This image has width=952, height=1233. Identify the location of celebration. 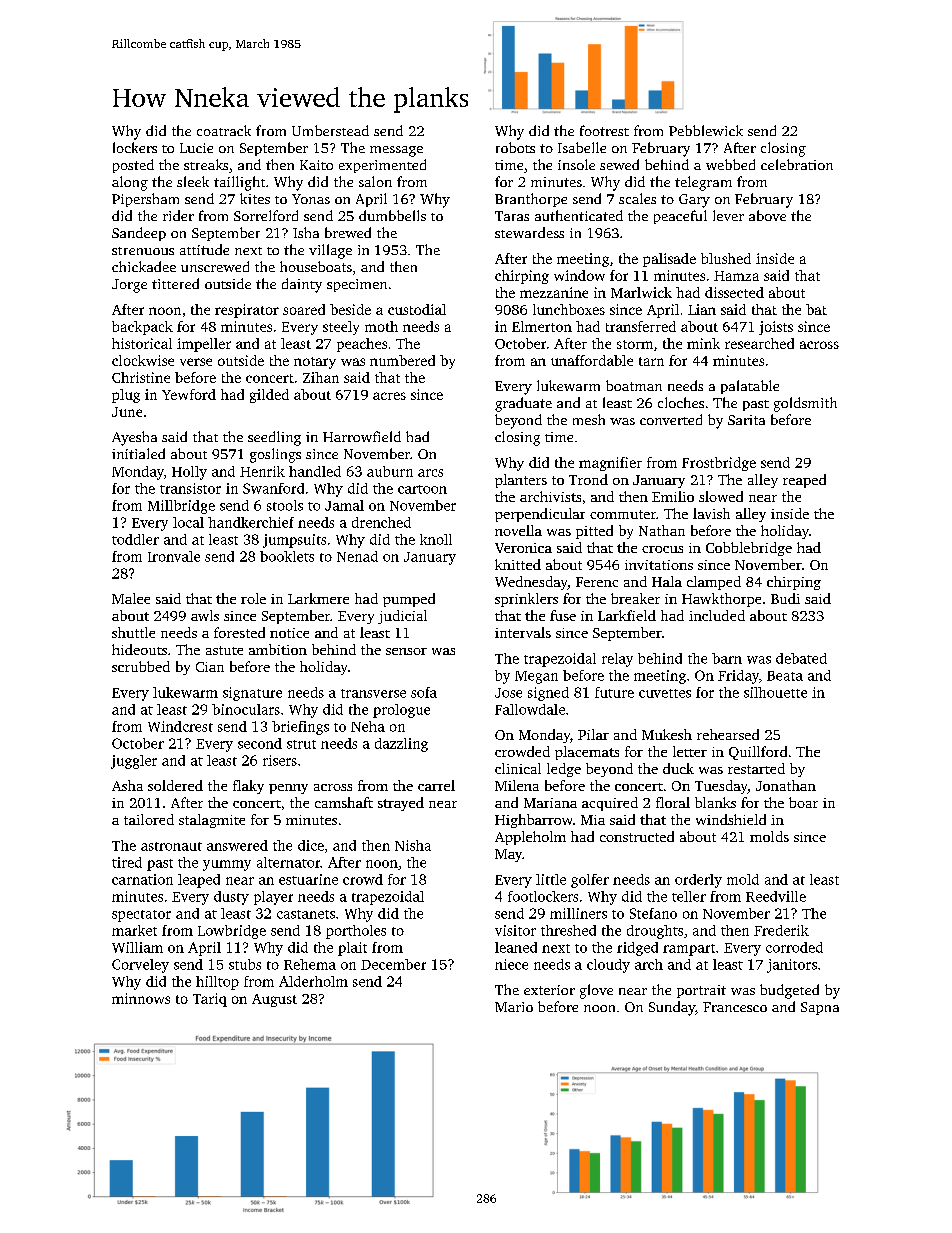
(797, 164).
